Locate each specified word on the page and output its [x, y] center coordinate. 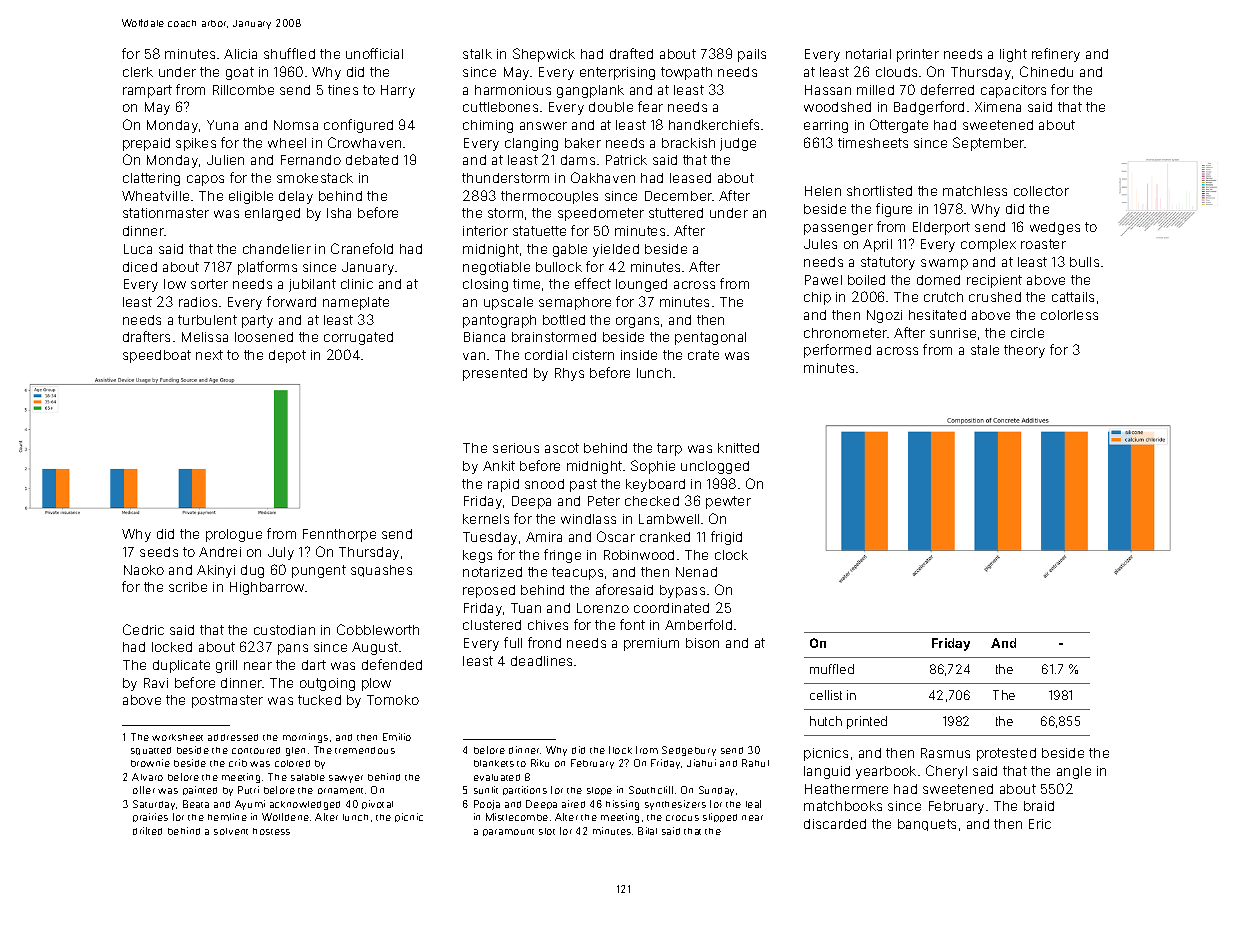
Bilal [647, 831]
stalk [477, 54]
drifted [147, 831]
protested [1006, 754]
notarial [868, 54]
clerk [138, 72]
